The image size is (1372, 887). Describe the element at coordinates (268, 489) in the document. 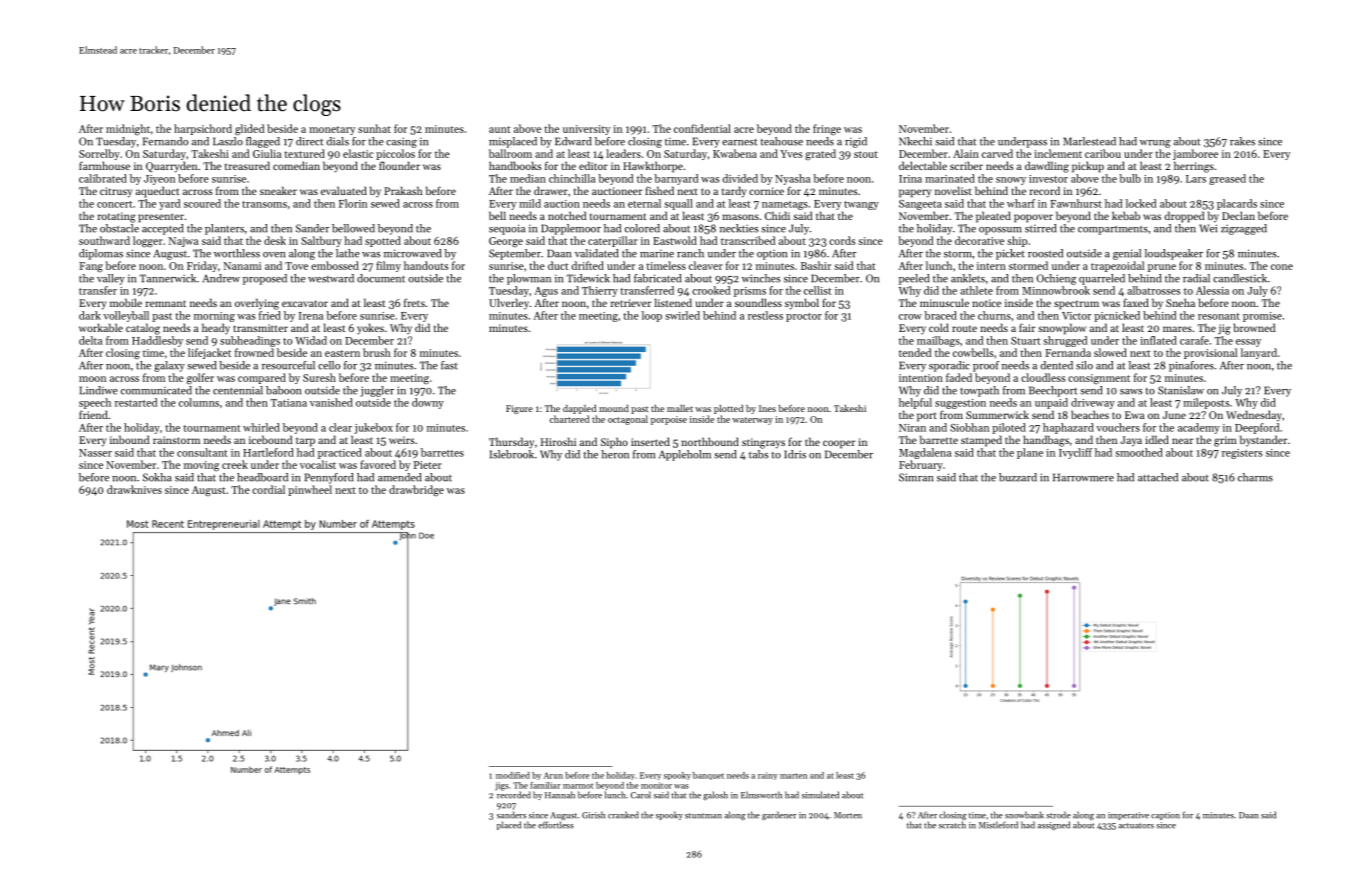

I see `cordial` at that location.
